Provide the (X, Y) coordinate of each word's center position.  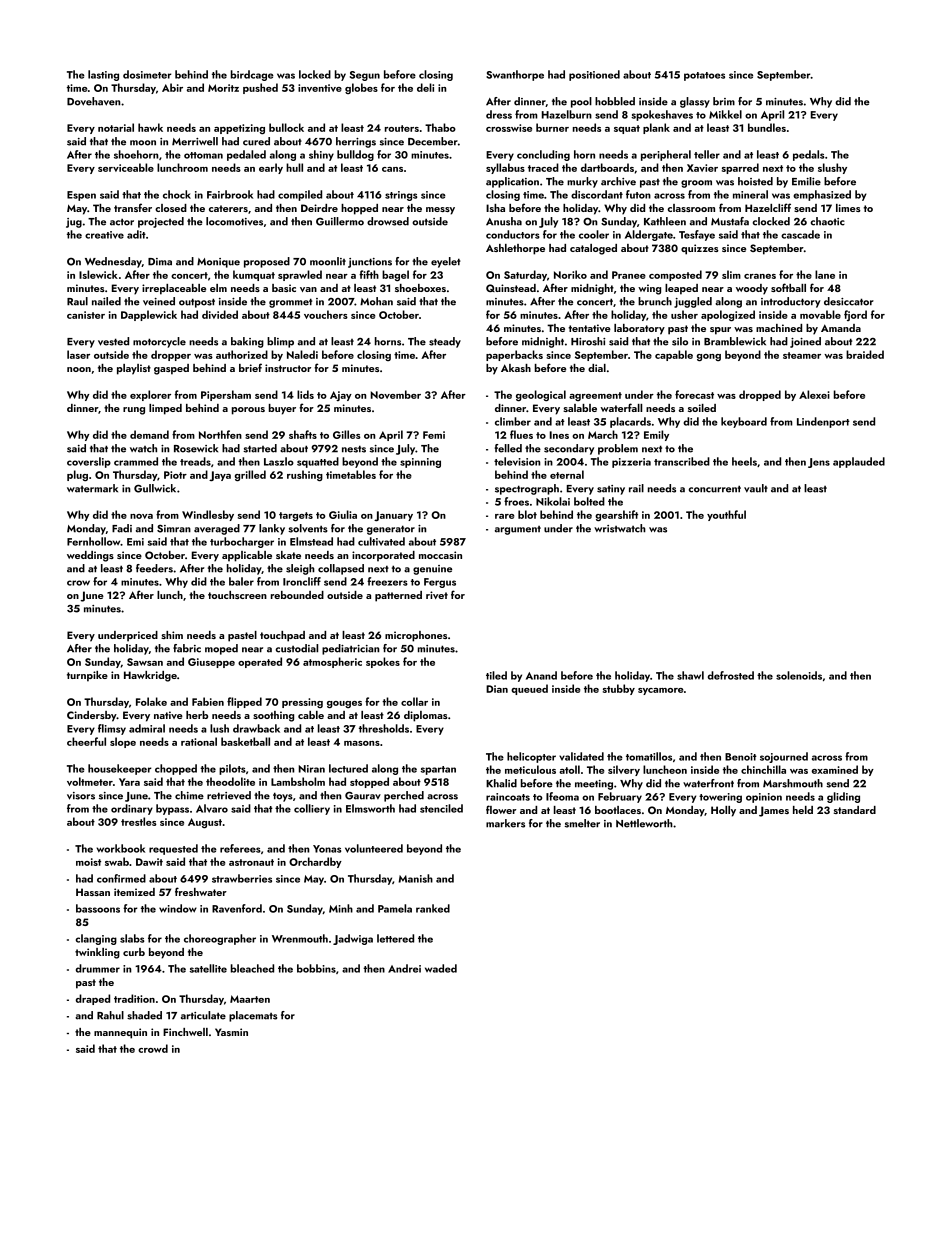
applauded (859, 462)
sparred (740, 168)
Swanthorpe (515, 75)
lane (825, 274)
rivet (437, 595)
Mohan (376, 301)
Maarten (250, 999)
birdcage (252, 75)
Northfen (220, 434)
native (168, 715)
